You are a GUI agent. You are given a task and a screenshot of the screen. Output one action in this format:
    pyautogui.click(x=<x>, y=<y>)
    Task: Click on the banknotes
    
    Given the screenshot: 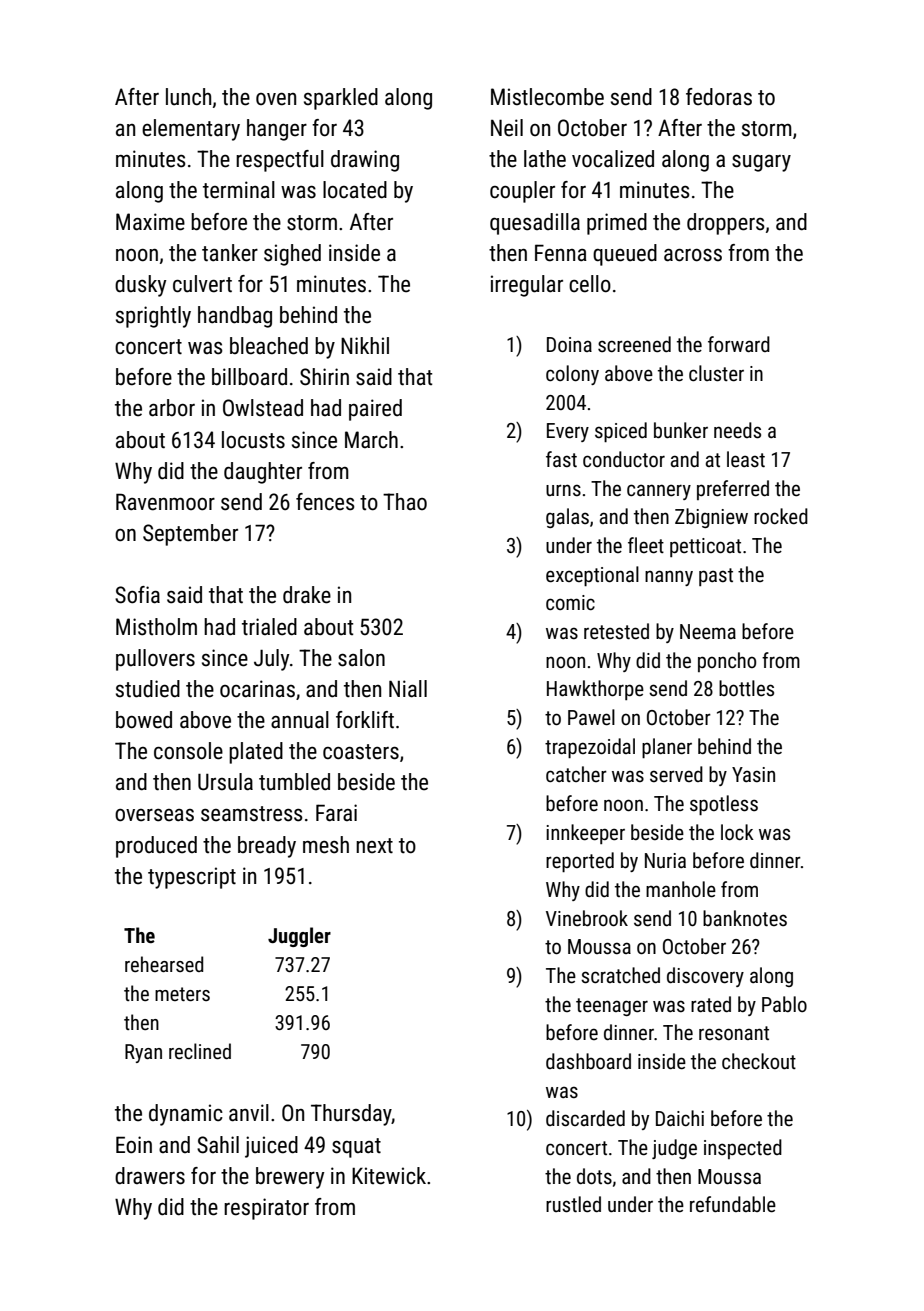 What is the action you would take?
    pyautogui.click(x=745, y=918)
